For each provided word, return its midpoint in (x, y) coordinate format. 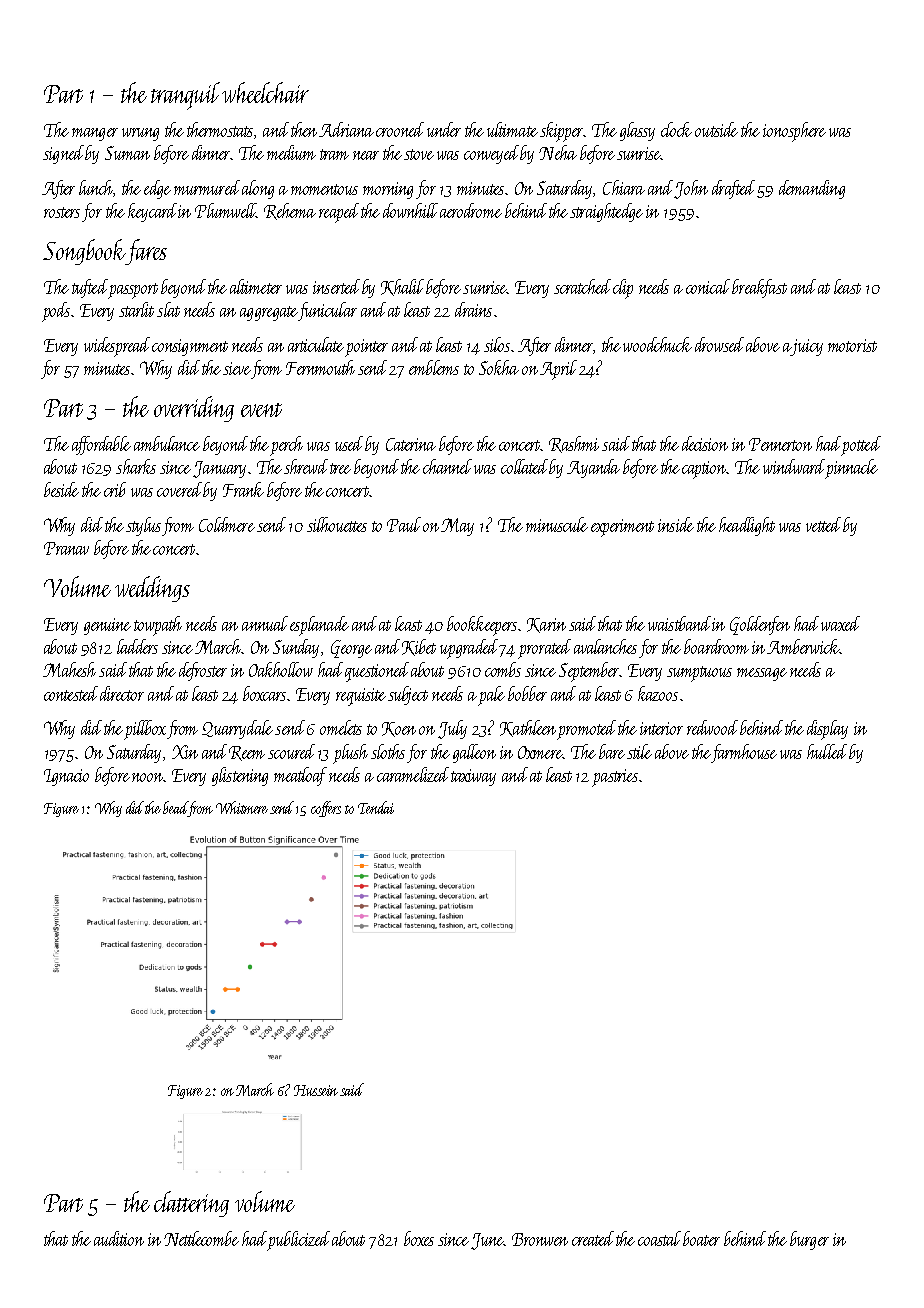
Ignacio (66, 777)
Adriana (346, 129)
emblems (434, 367)
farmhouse (744, 753)
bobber (527, 693)
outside (716, 129)
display (827, 730)
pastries (615, 778)
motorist (852, 345)
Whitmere (242, 807)
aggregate (269, 313)
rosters (62, 212)
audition (119, 1238)
